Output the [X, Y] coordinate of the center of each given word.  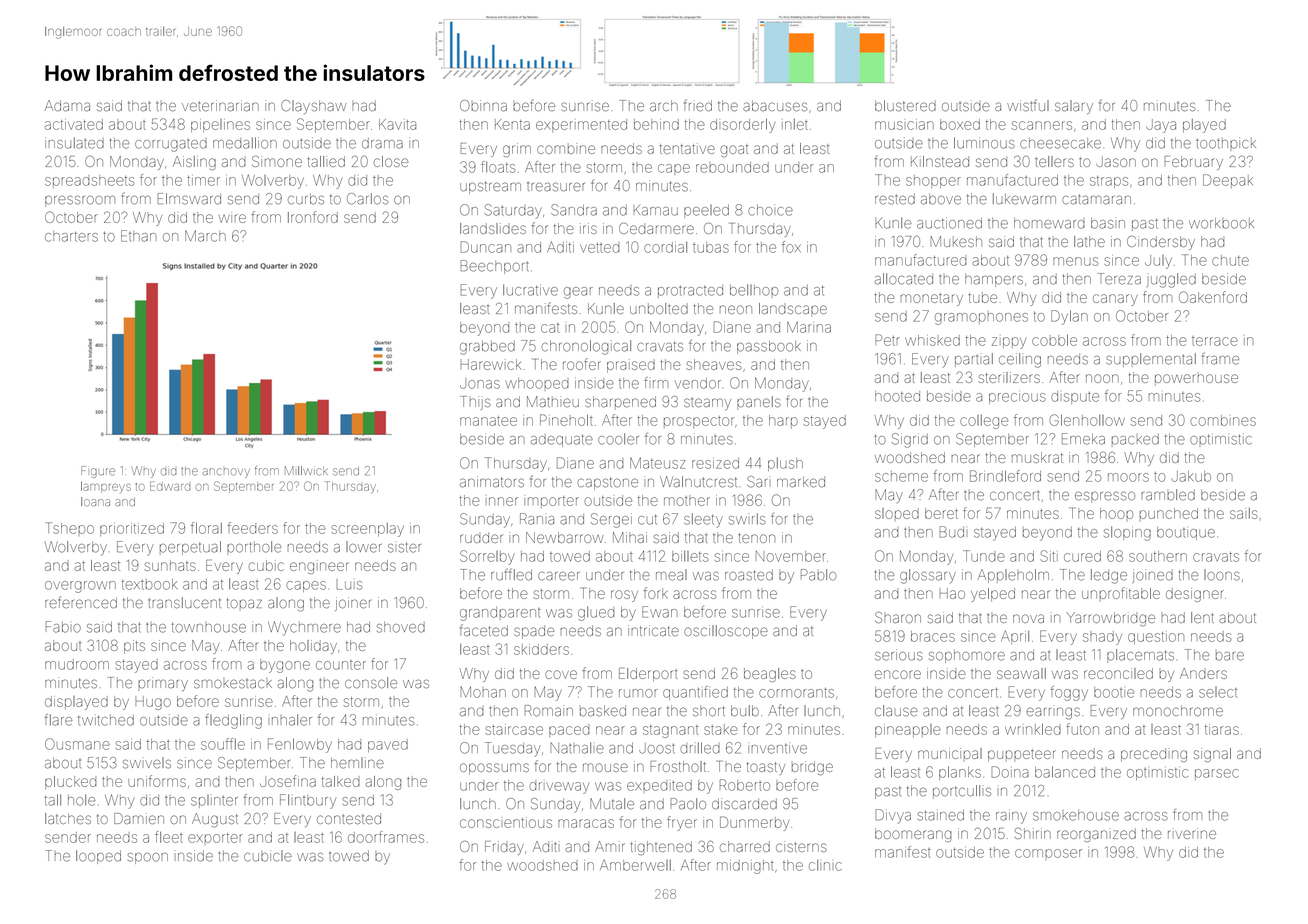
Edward [170, 486]
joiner [353, 604]
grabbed [487, 347]
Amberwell [635, 865]
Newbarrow [565, 537]
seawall [1021, 673]
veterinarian [220, 105]
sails [1244, 513]
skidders [541, 649]
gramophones [981, 319]
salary [1074, 107]
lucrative [530, 290]
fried [698, 105]
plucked [70, 782]
